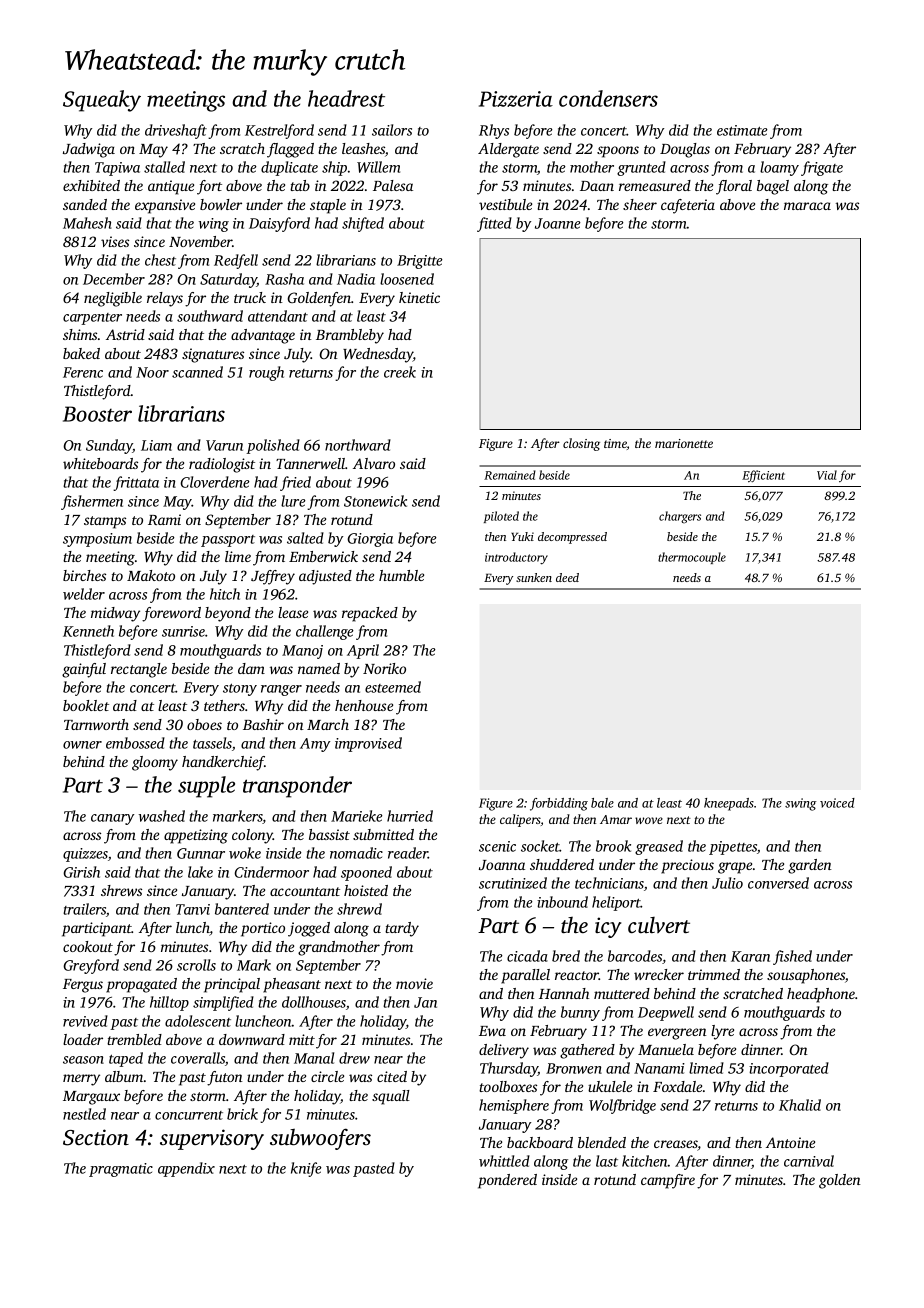 Image resolution: width=924 pixels, height=1308 pixels. I want to click on Wednesday, so click(378, 355).
